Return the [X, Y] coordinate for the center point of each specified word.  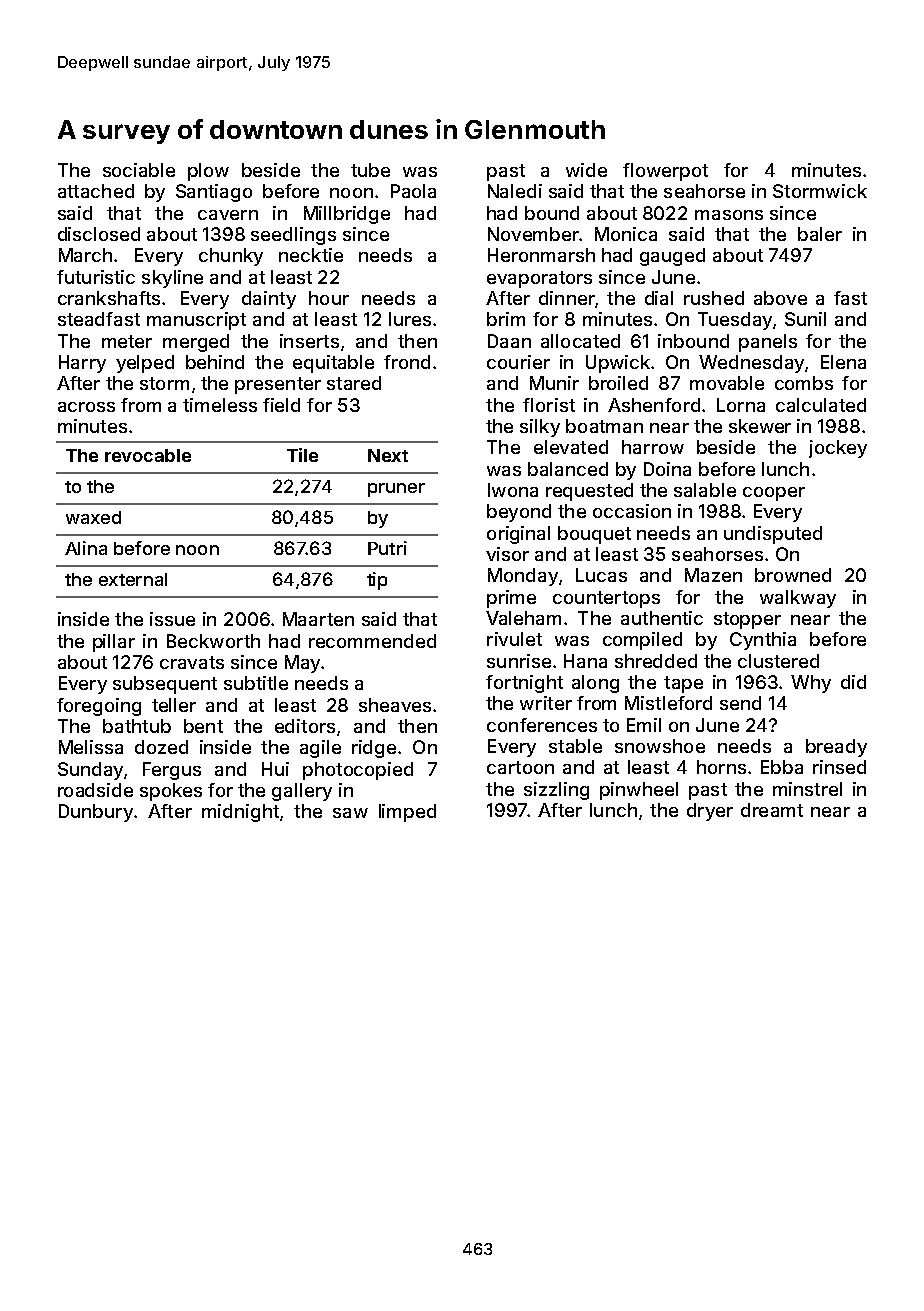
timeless [220, 405]
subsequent [165, 685]
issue [172, 619]
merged [196, 343]
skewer [760, 426]
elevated [571, 447]
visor [507, 554]
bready [836, 748]
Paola [413, 191]
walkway [798, 599]
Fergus [172, 771]
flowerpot [665, 172]
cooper [774, 494]
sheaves [395, 705]
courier [518, 362]
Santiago [214, 193]
